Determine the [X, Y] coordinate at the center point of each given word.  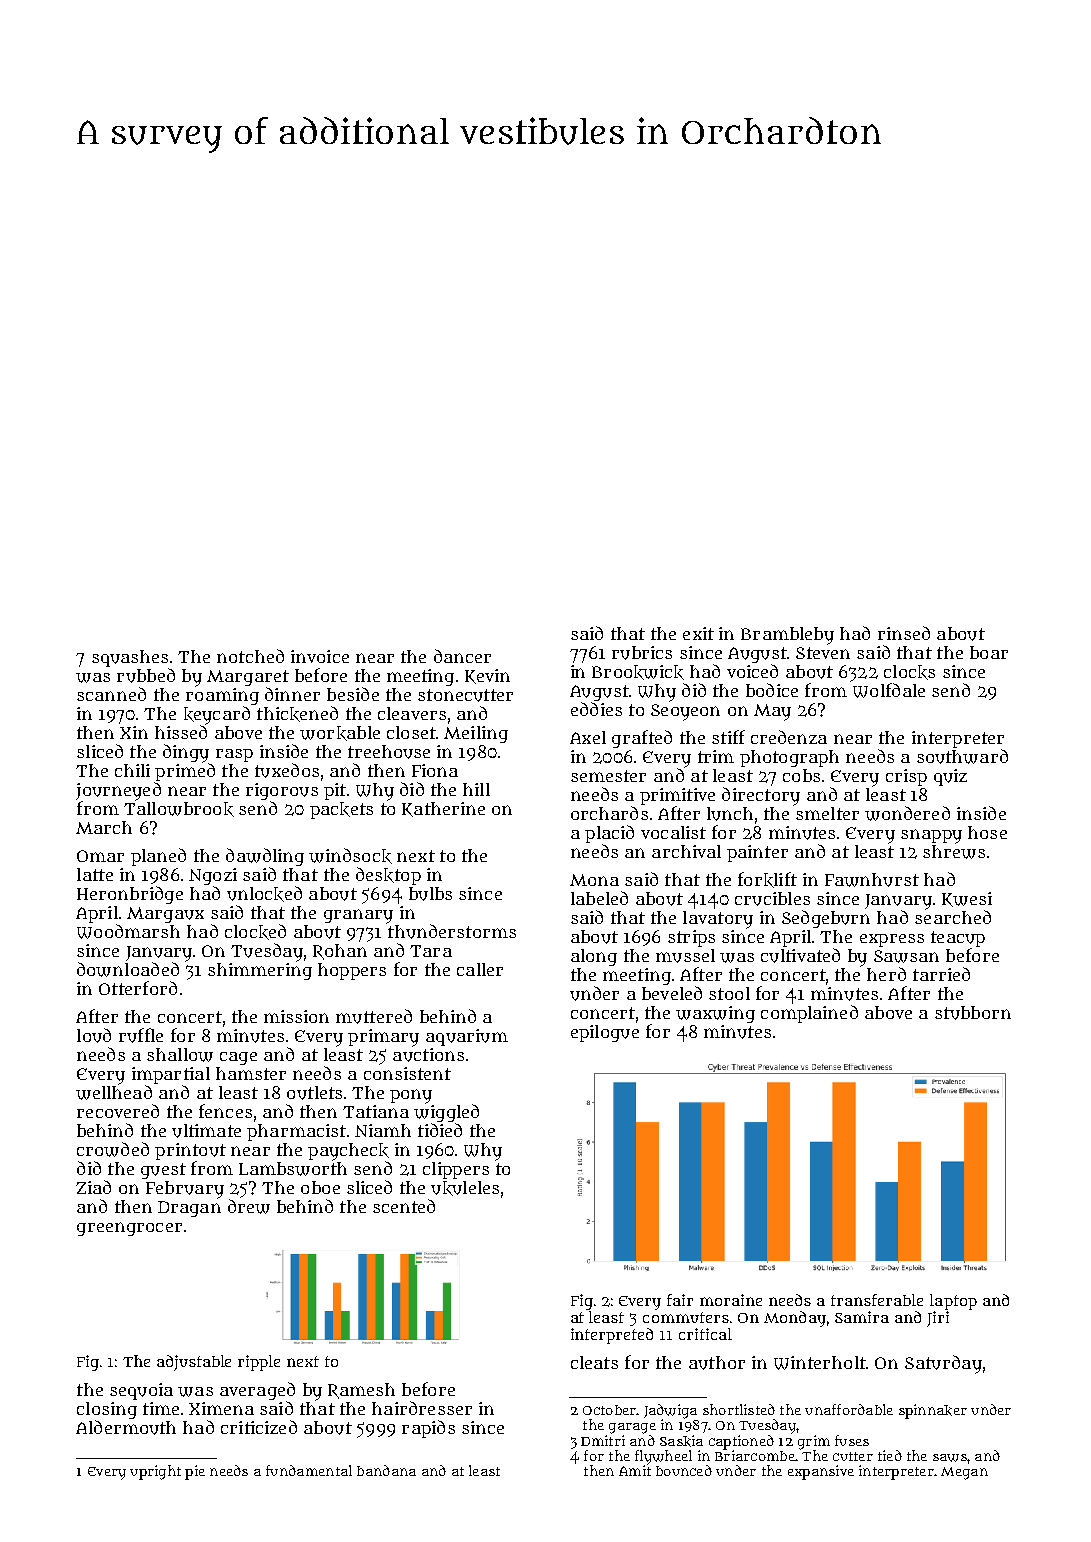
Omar [100, 856]
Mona [594, 880]
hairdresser [422, 1408]
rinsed [904, 633]
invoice [320, 656]
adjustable [194, 1363]
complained [809, 1014]
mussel [685, 956]
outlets [314, 1093]
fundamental [309, 1470]
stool [729, 993]
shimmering [260, 971]
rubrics [642, 653]
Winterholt [820, 1363]
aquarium [467, 1037]
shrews [954, 852]
